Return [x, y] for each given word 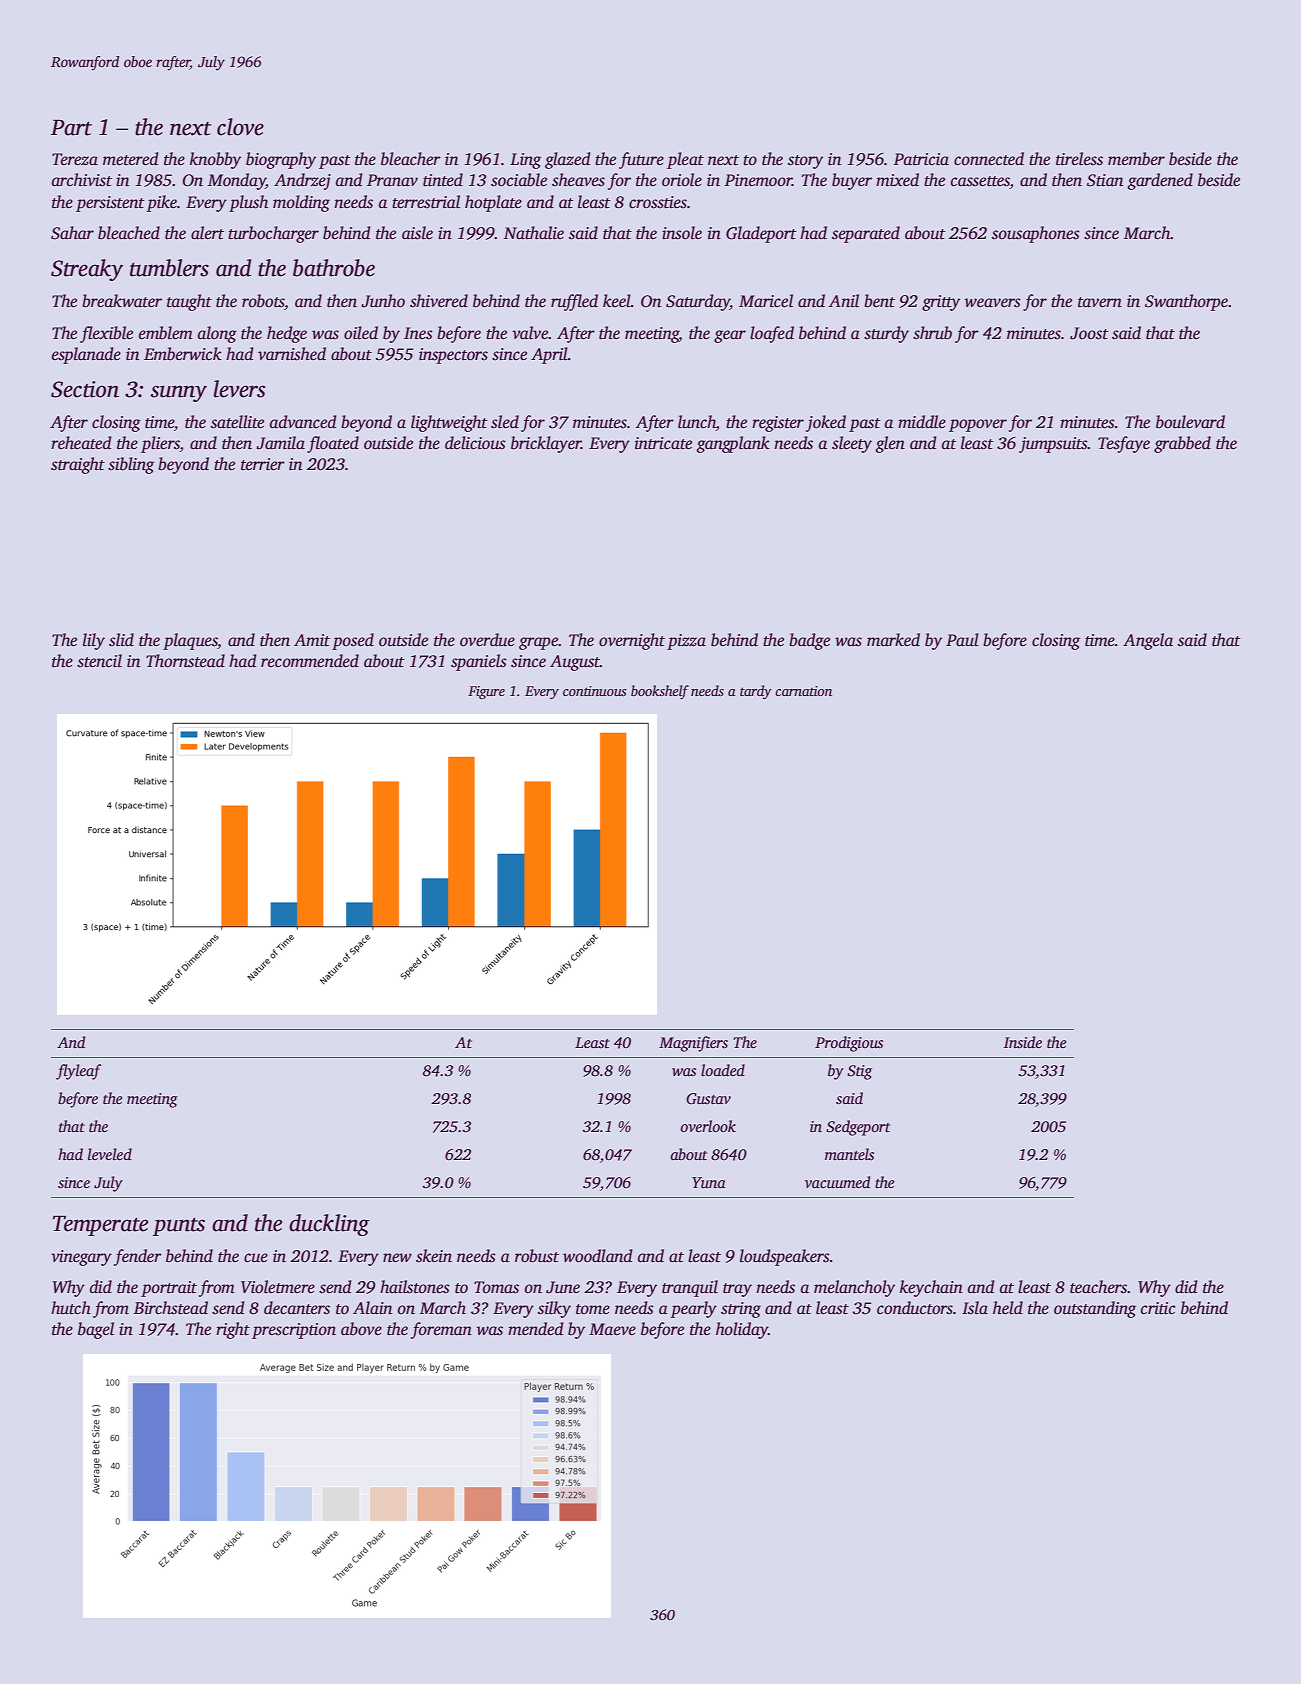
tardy [756, 692]
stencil [99, 661]
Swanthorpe [1186, 302]
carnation [803, 691]
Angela [1148, 641]
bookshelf [660, 692]
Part [71, 128]
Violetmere [278, 1287]
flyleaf [78, 1072]
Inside [1023, 1042]
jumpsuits [1053, 445]
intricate [663, 443]
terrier [263, 464]
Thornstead [185, 661]
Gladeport [761, 234]
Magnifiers [693, 1044]
